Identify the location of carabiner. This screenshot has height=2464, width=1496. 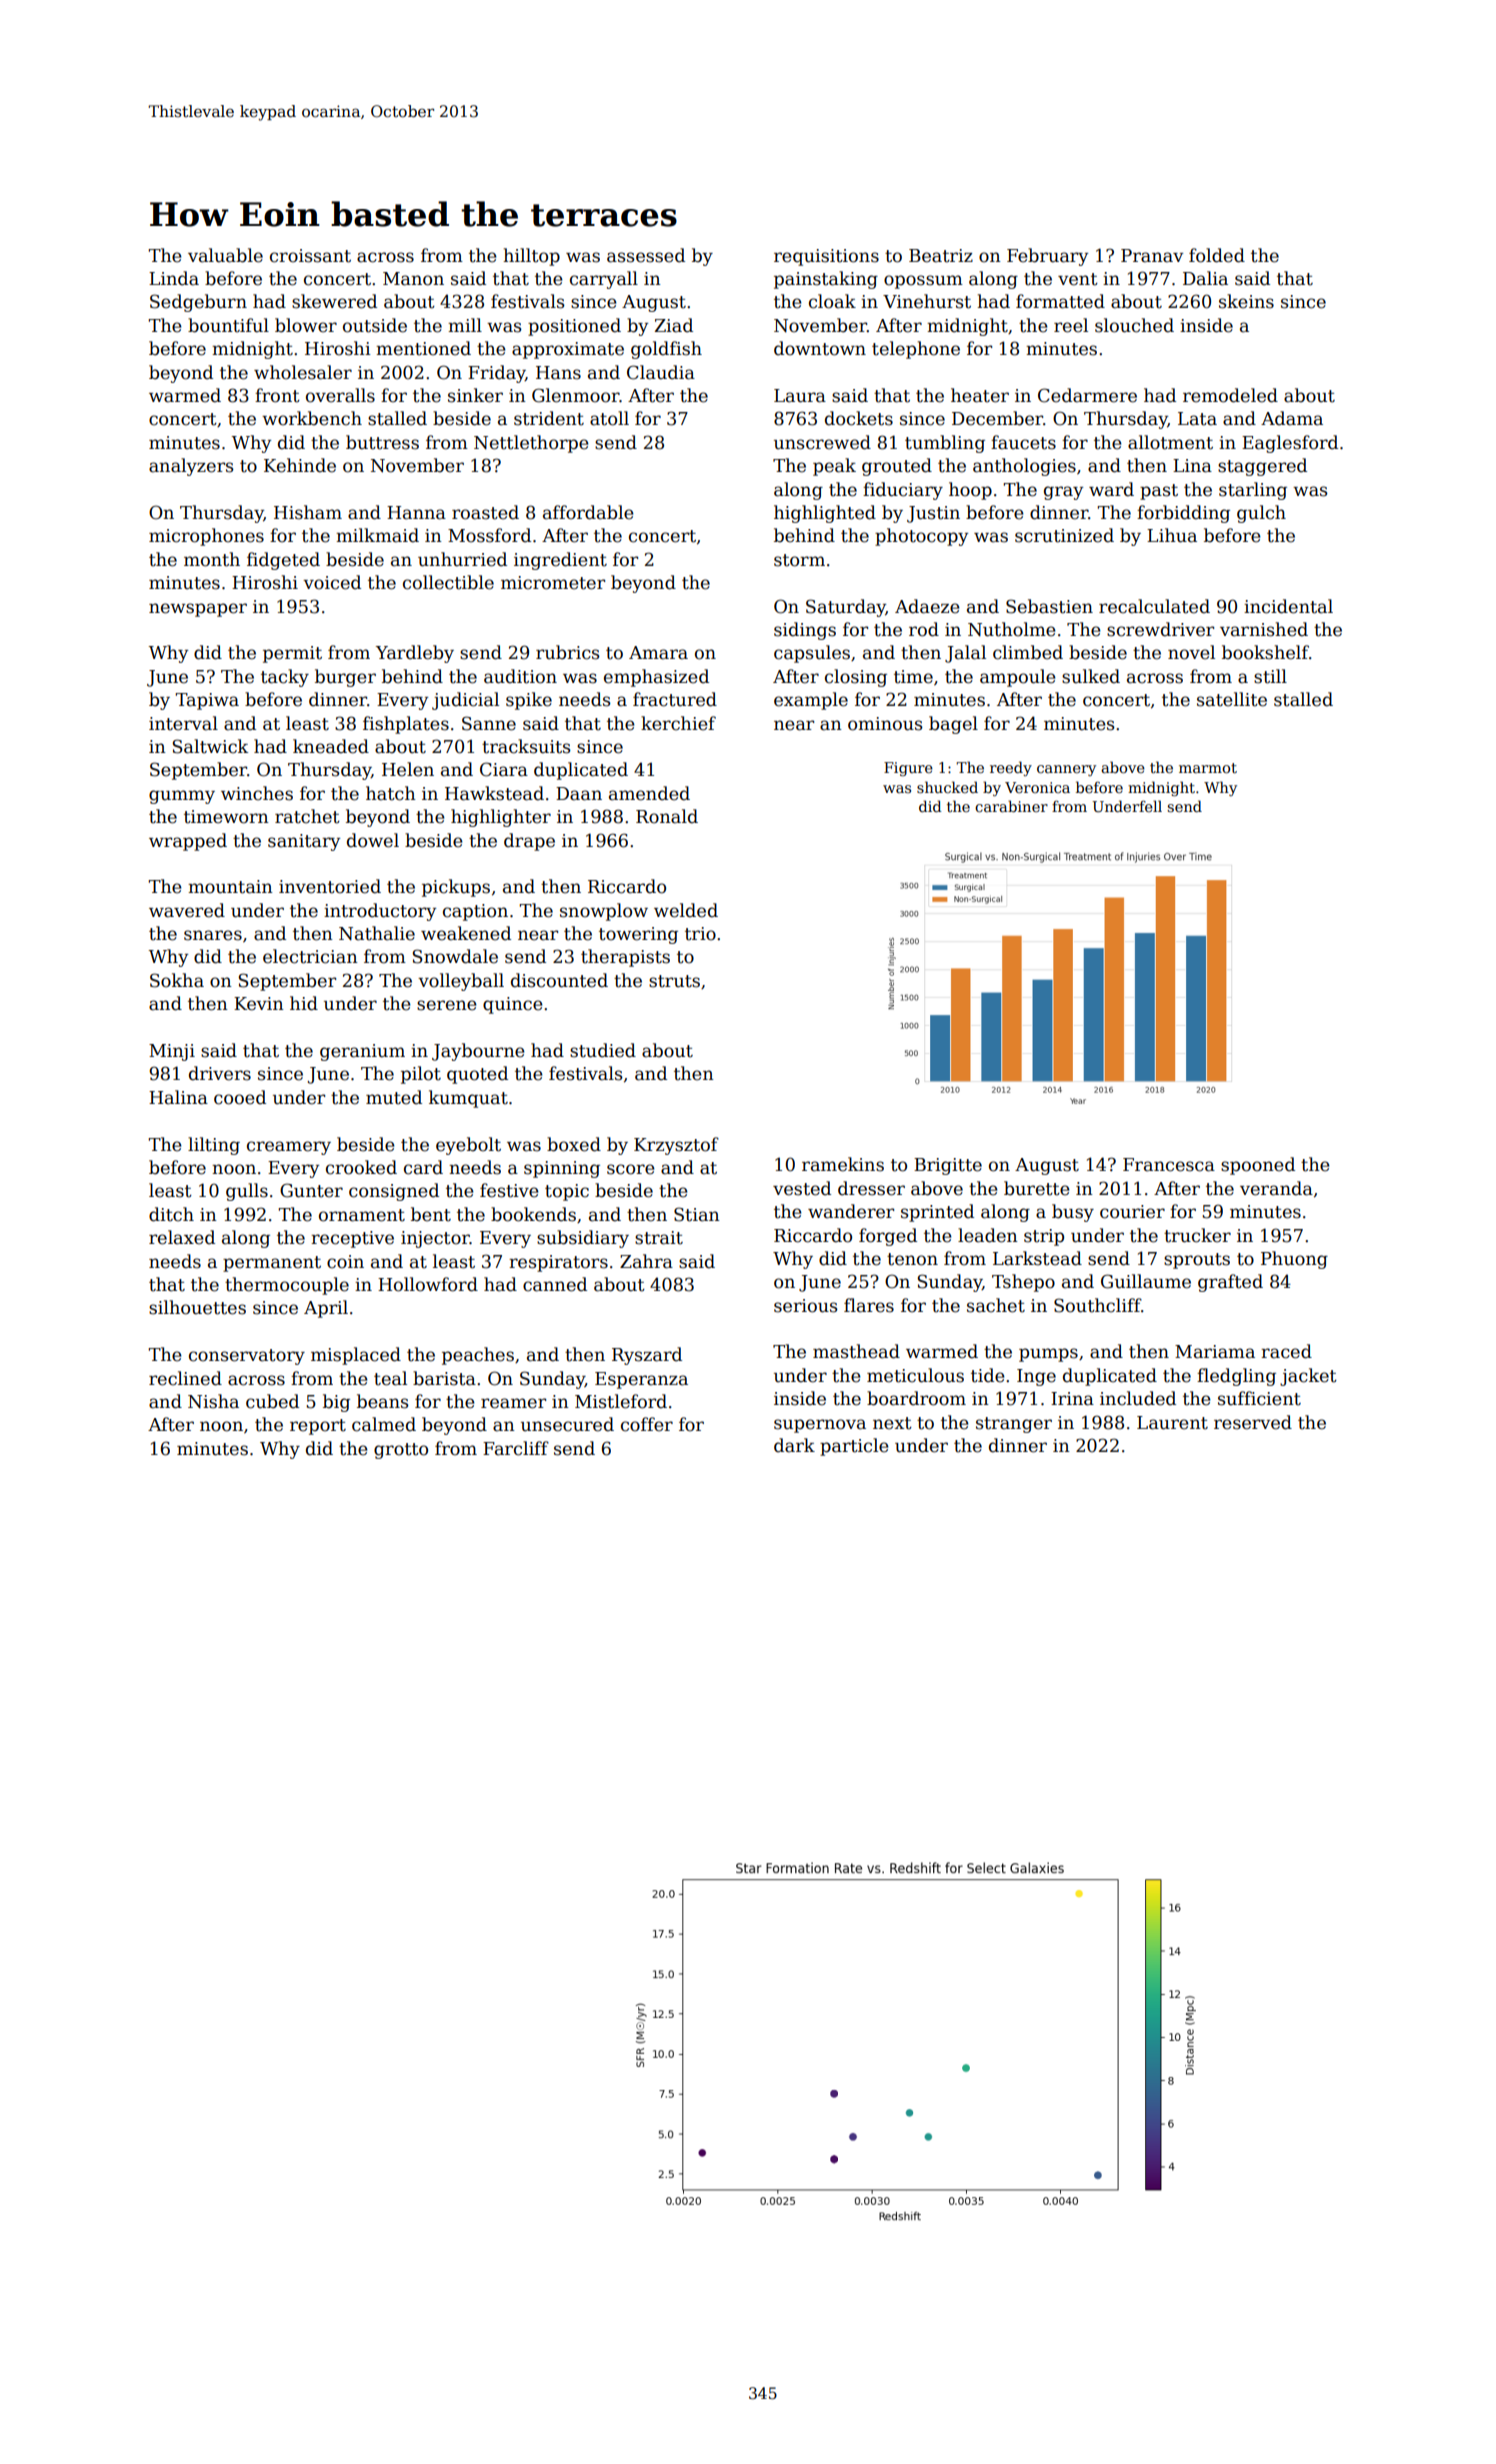
(1011, 806).
